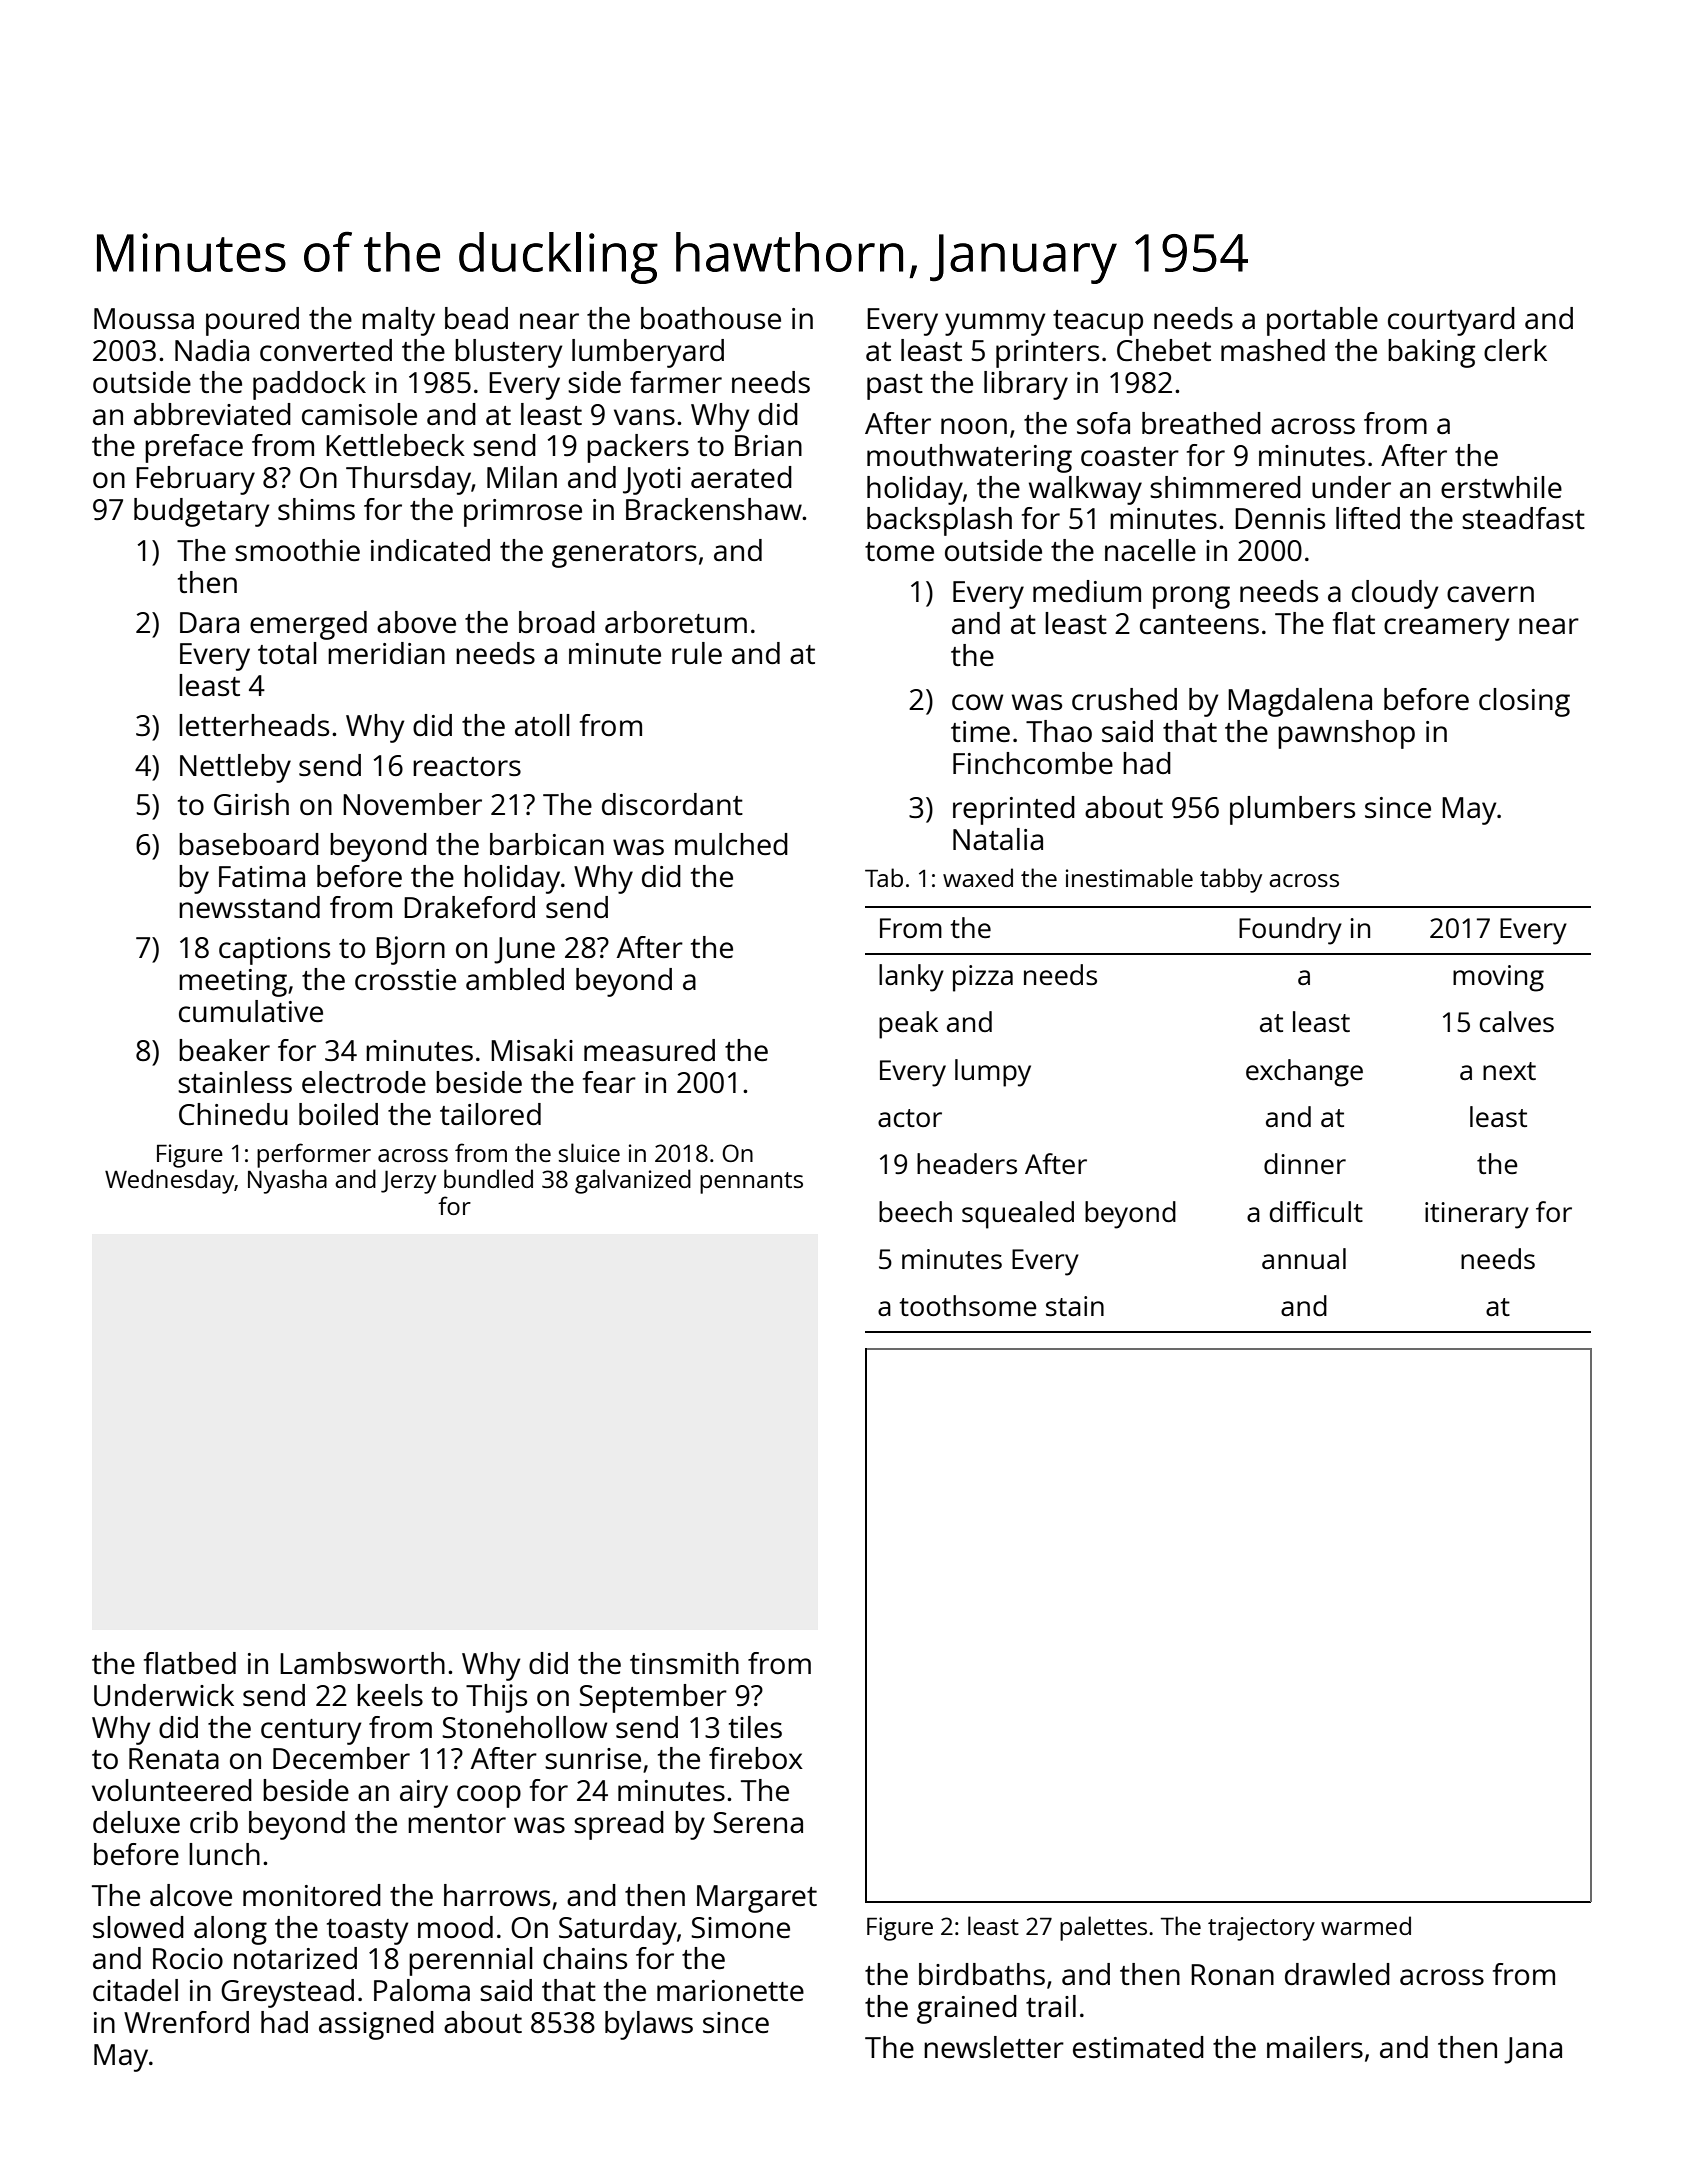 The height and width of the screenshot is (2178, 1683). What do you see at coordinates (1337, 1974) in the screenshot?
I see `drawled` at bounding box center [1337, 1974].
